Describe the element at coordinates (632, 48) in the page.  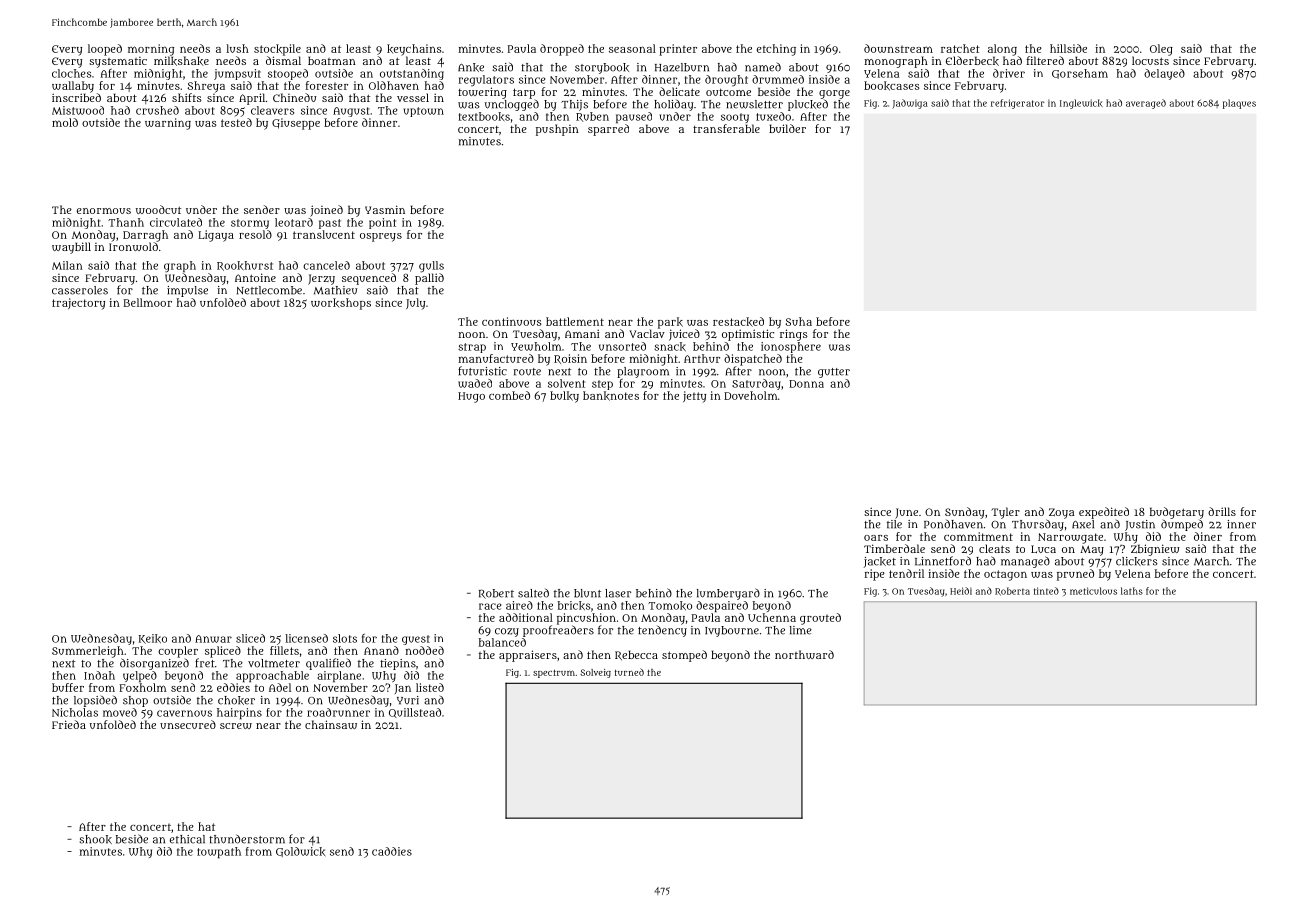
I see `seasonal` at that location.
